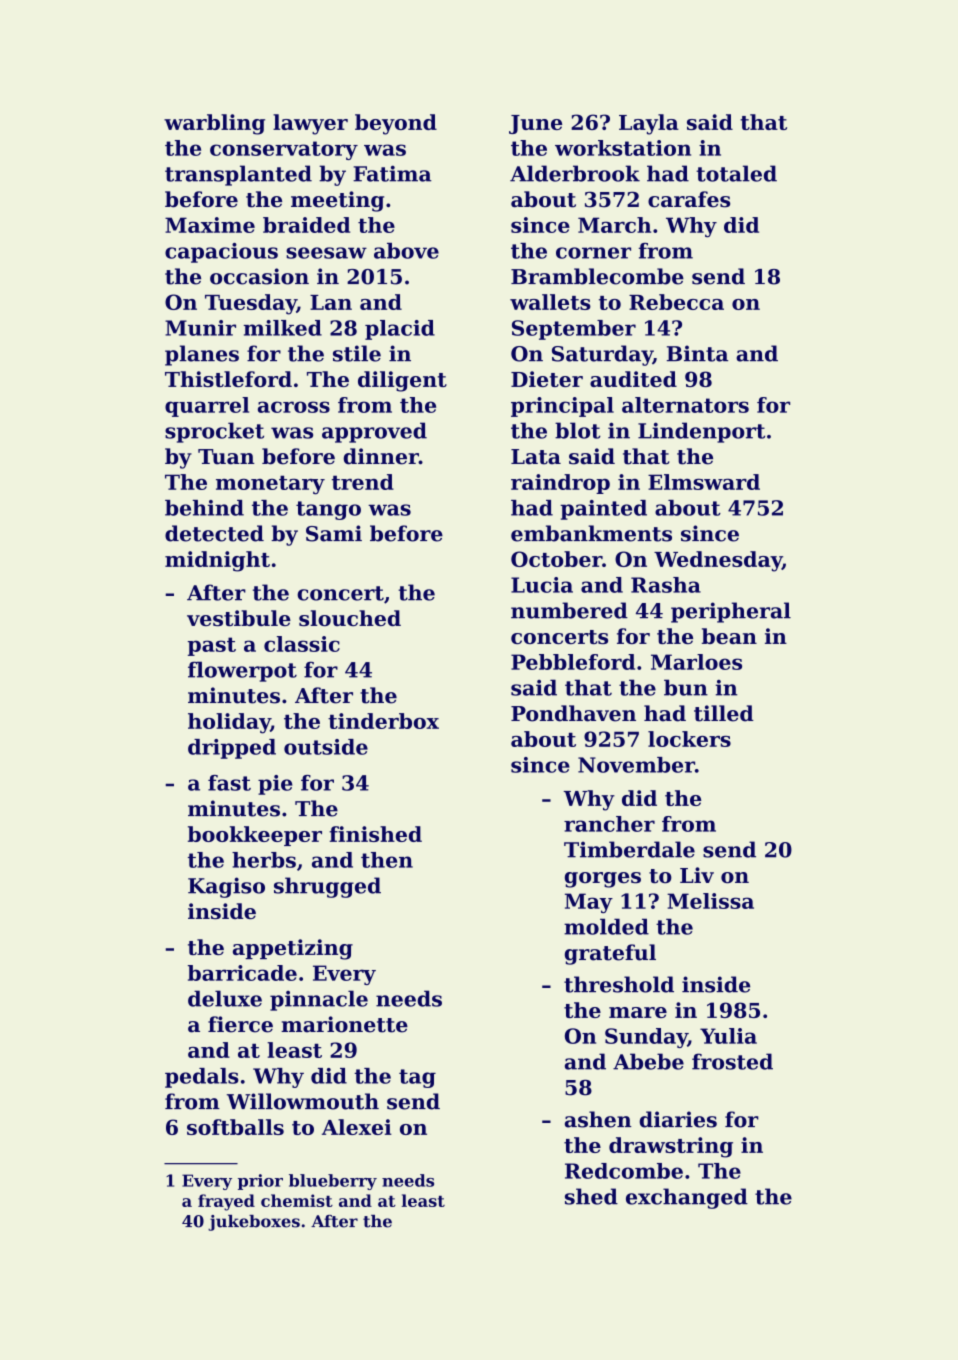  Describe the element at coordinates (732, 1061) in the screenshot. I see `frosted` at that location.
